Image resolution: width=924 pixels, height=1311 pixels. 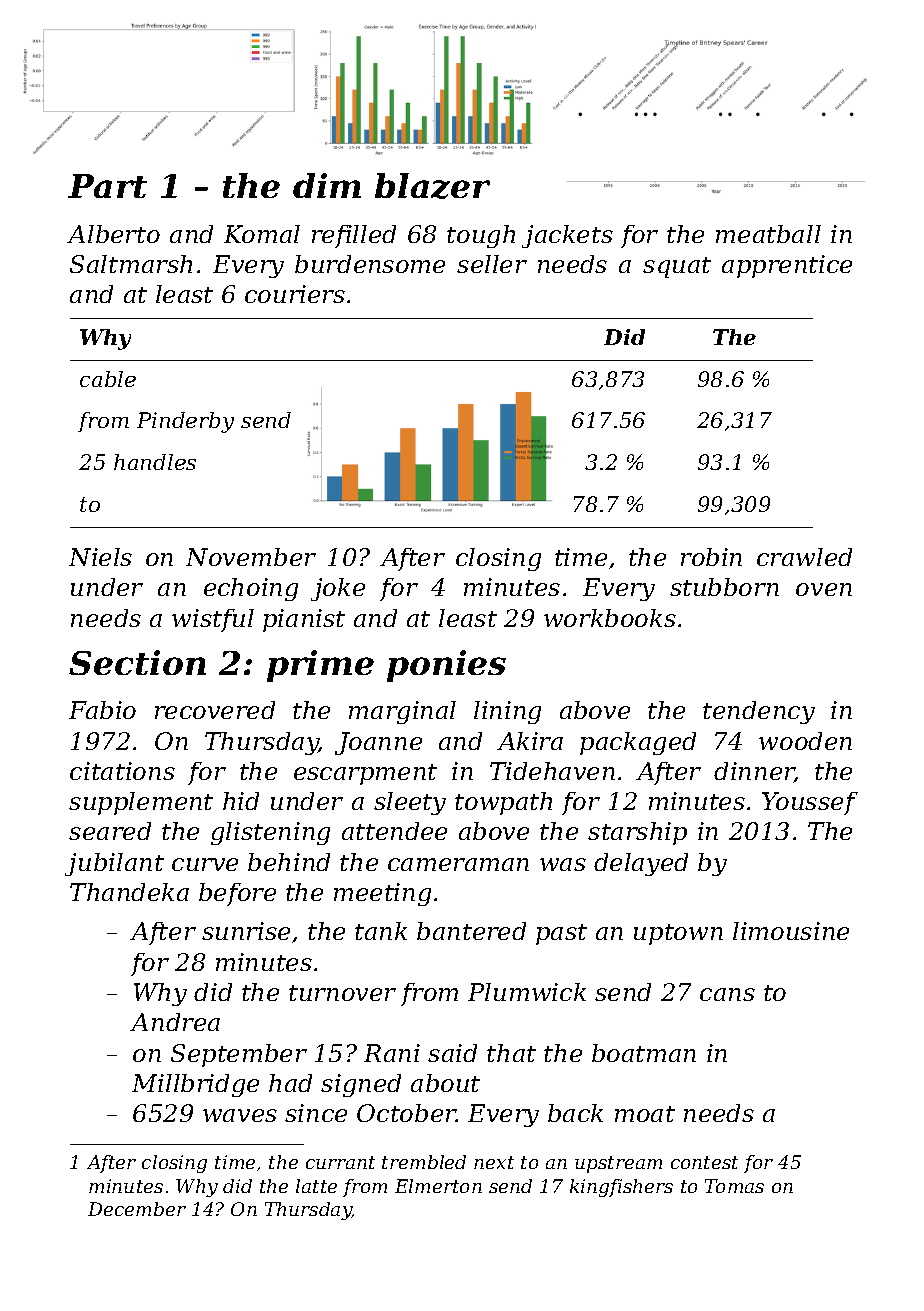 What do you see at coordinates (481, 236) in the document?
I see `tough` at bounding box center [481, 236].
